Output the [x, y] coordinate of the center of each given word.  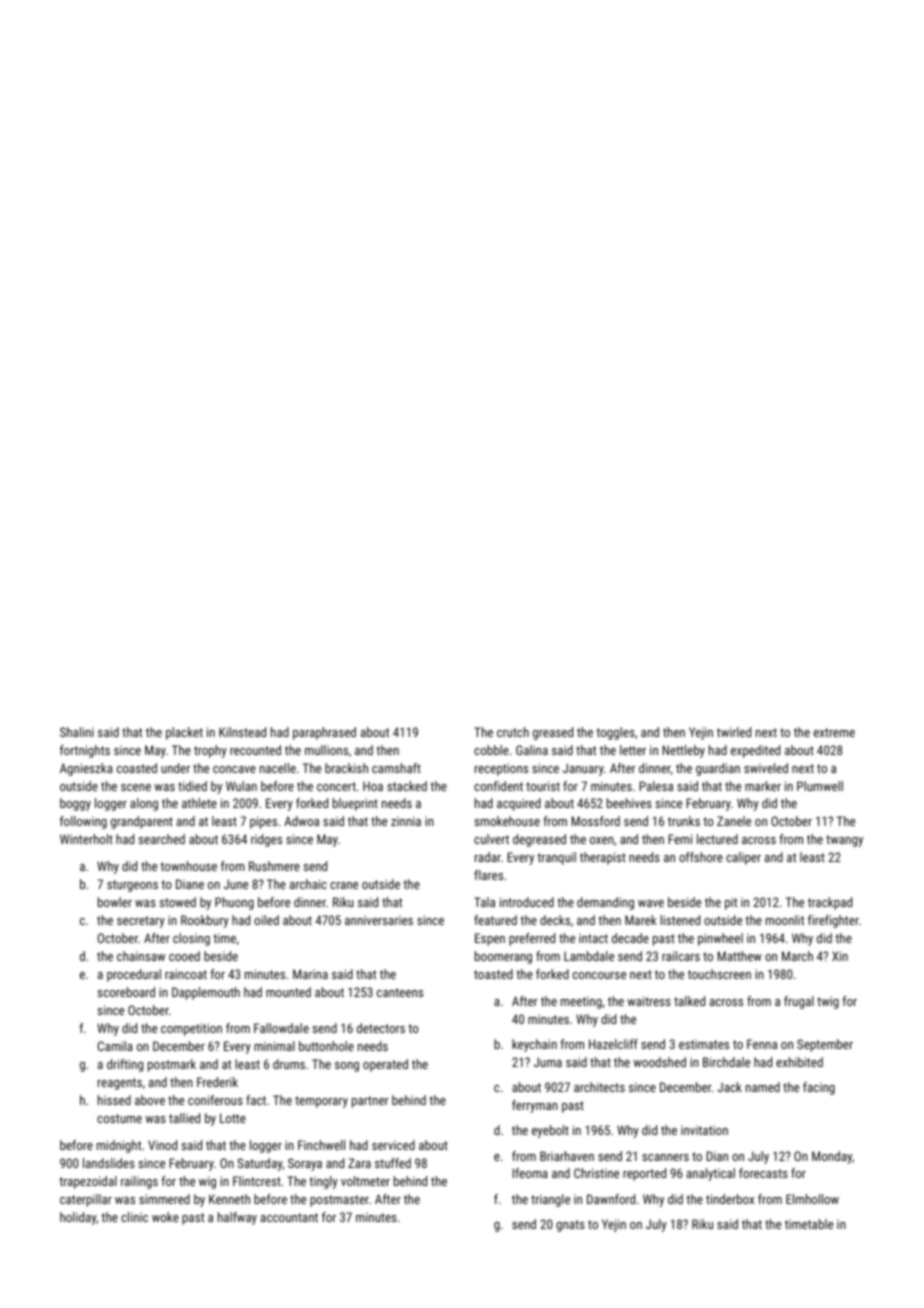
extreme [834, 732]
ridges [266, 840]
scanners [665, 1157]
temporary [321, 1102]
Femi [680, 839]
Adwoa [301, 821]
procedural [134, 975]
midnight [119, 1146]
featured [495, 920]
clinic [134, 1217]
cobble [491, 750]
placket [184, 733]
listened [680, 920]
